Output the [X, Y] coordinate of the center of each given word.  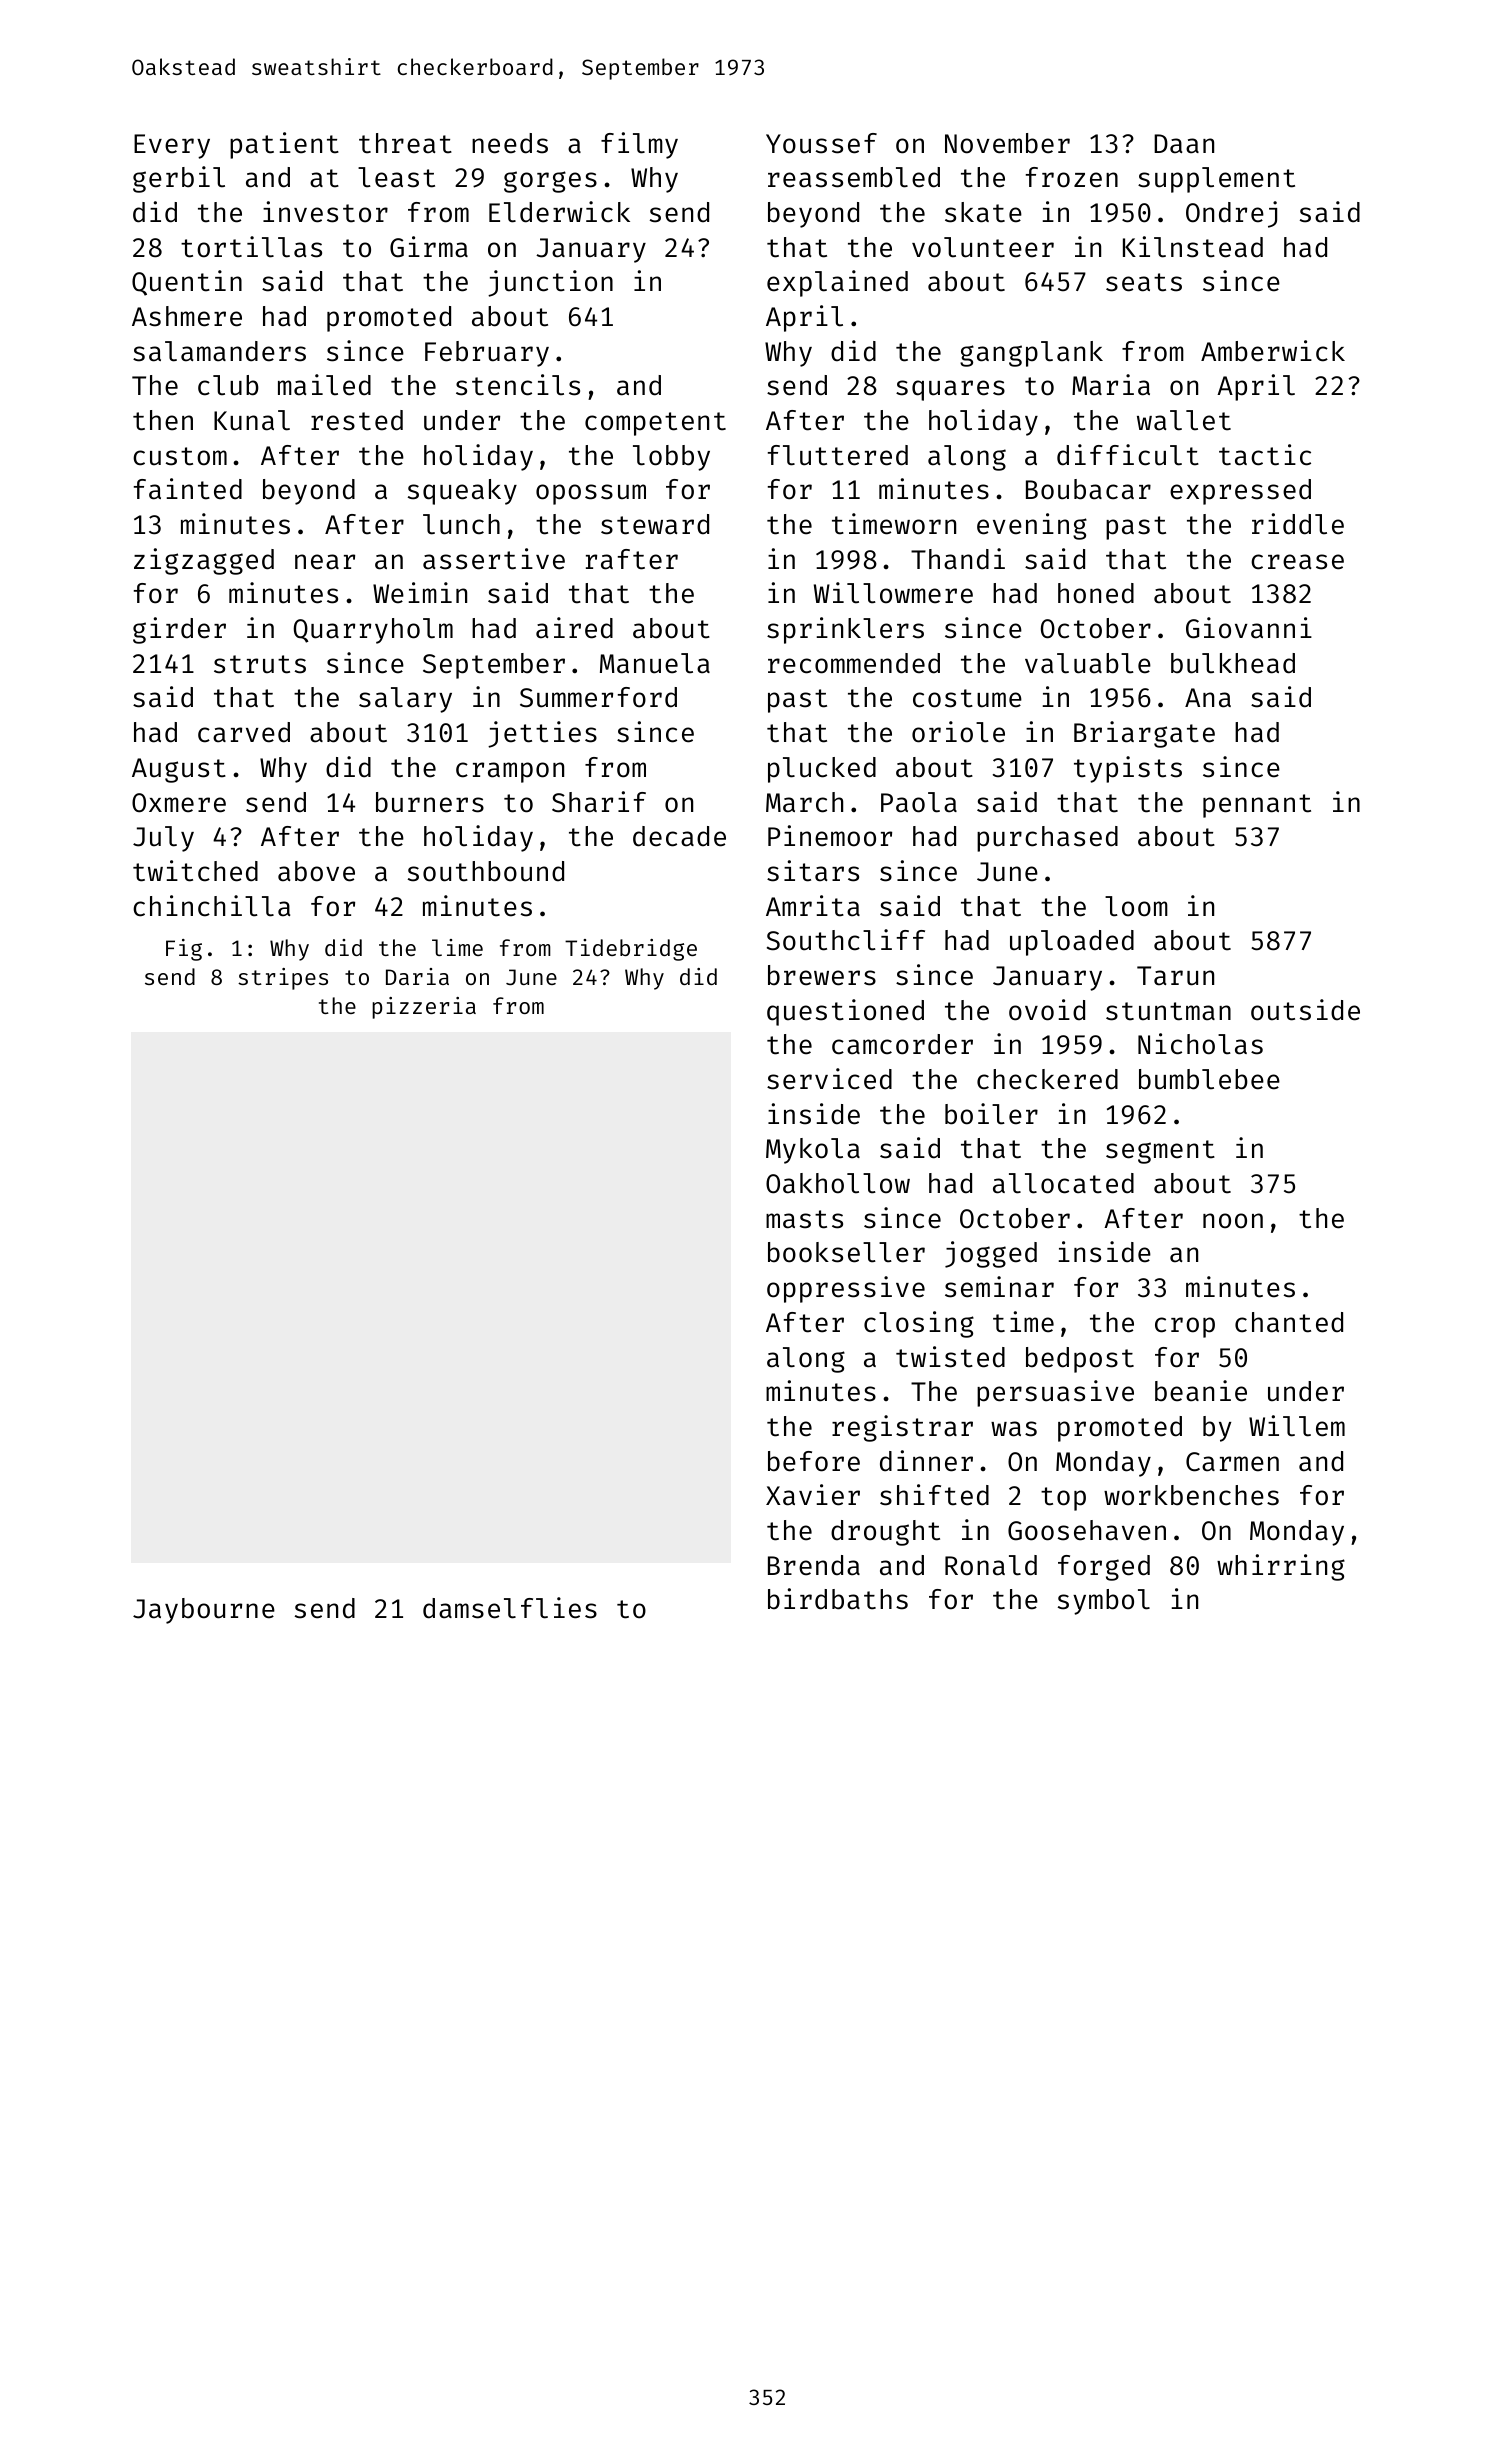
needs [510, 143]
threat [405, 143]
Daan [1184, 144]
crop [1185, 1327]
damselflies [510, 1608]
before [814, 1461]
